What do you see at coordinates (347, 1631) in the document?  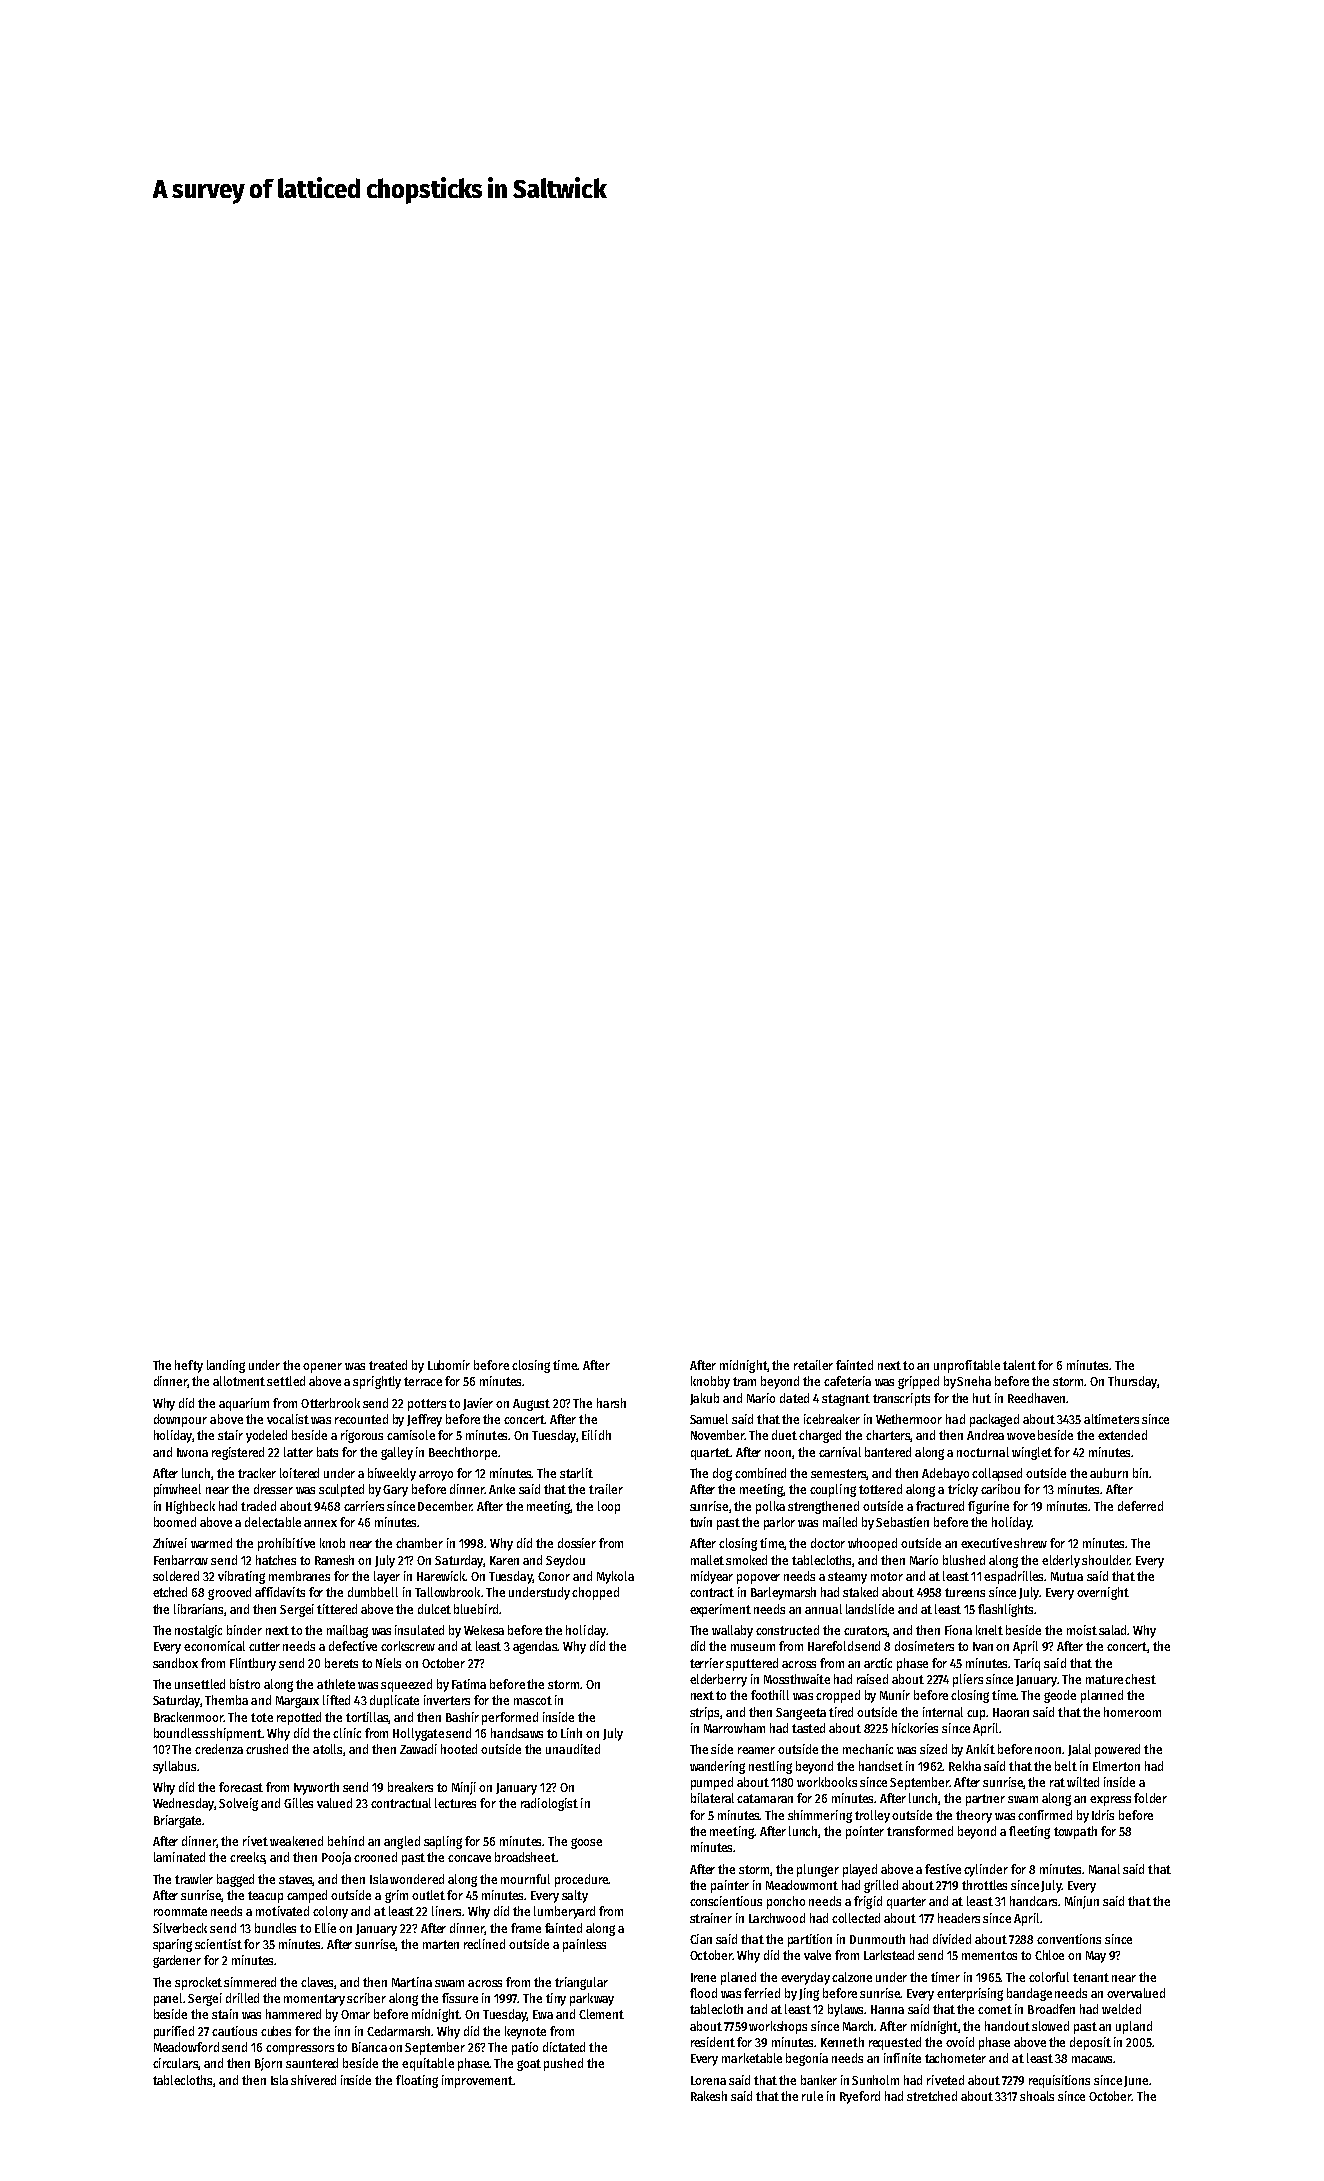 I see `mailbag` at bounding box center [347, 1631].
